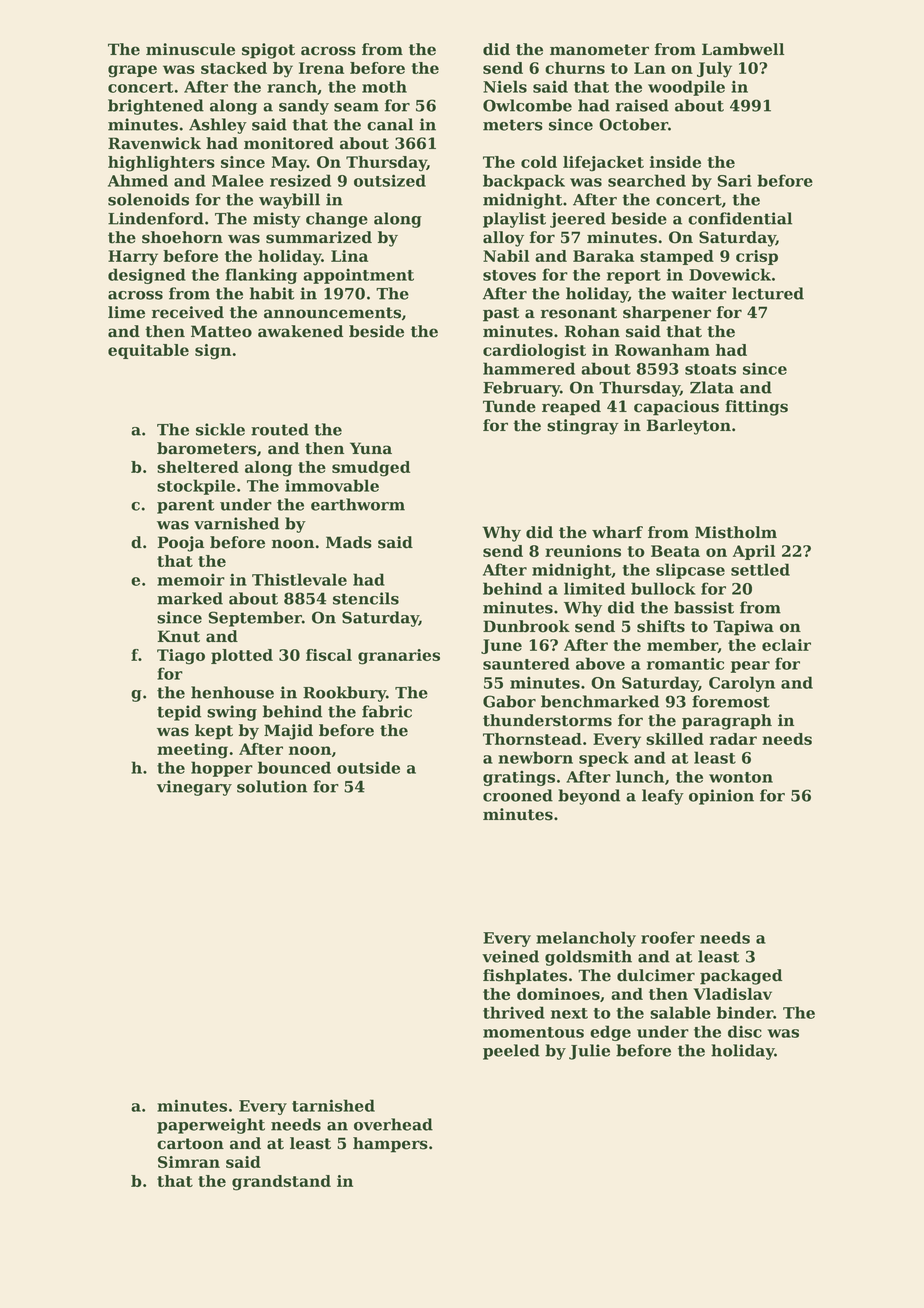 Image resolution: width=924 pixels, height=1308 pixels. What do you see at coordinates (371, 448) in the screenshot?
I see `Yuna` at bounding box center [371, 448].
